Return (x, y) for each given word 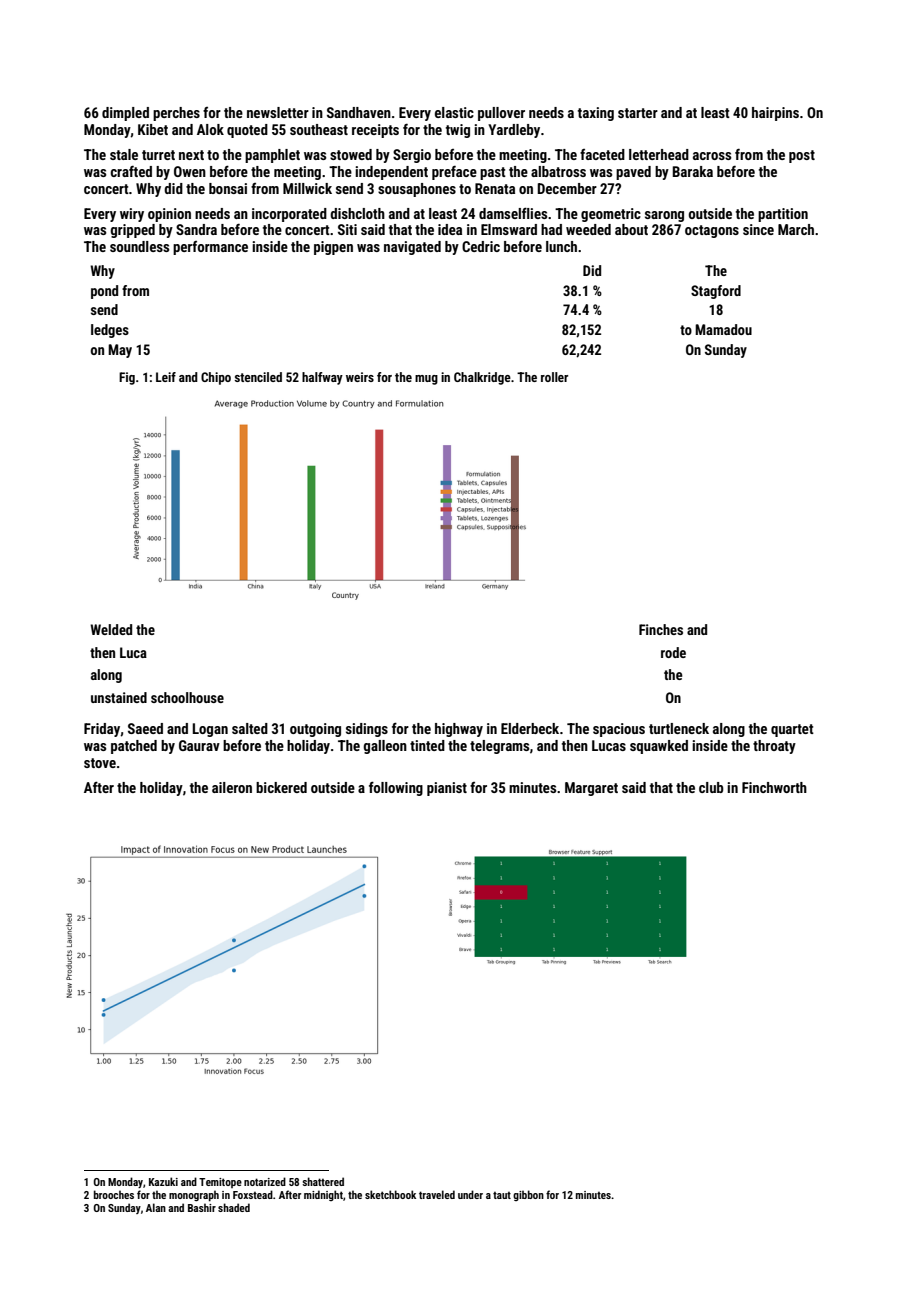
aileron (232, 787)
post (802, 156)
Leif (166, 377)
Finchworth (774, 787)
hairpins (775, 114)
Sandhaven (359, 112)
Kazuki (163, 1181)
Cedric (481, 246)
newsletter (278, 112)
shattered (323, 1181)
